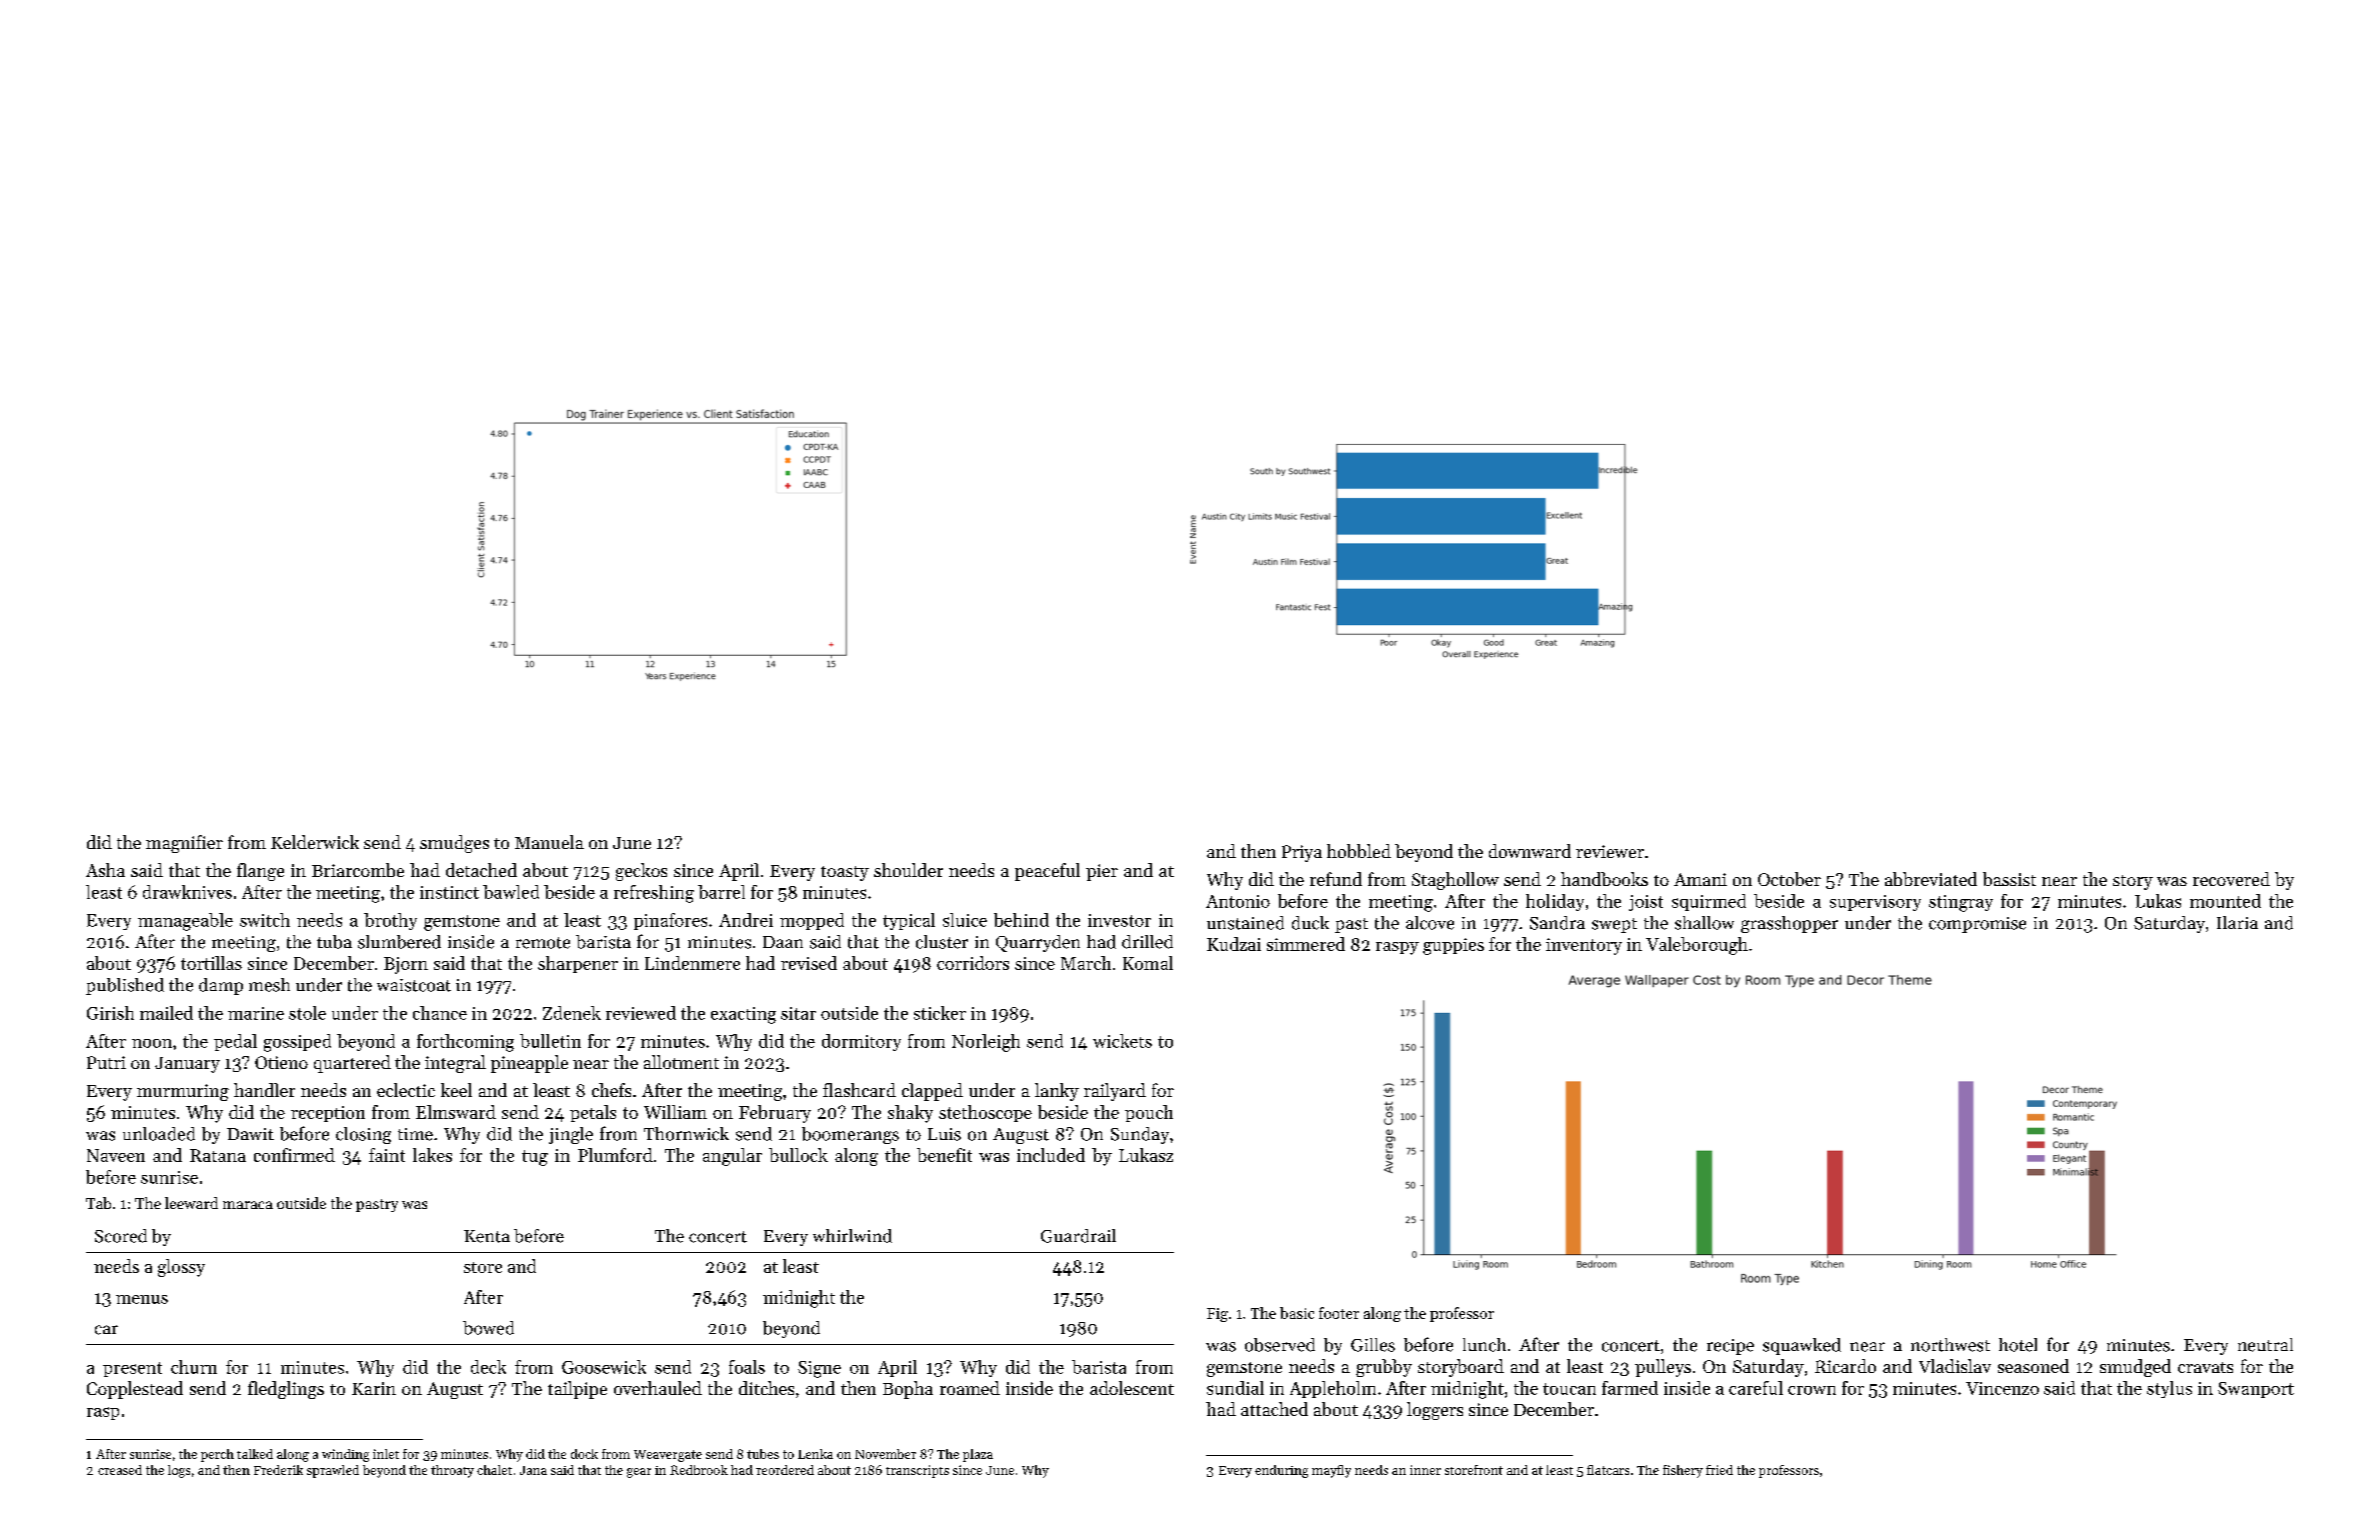 The width and height of the screenshot is (2380, 1540). I want to click on talked, so click(255, 1454).
